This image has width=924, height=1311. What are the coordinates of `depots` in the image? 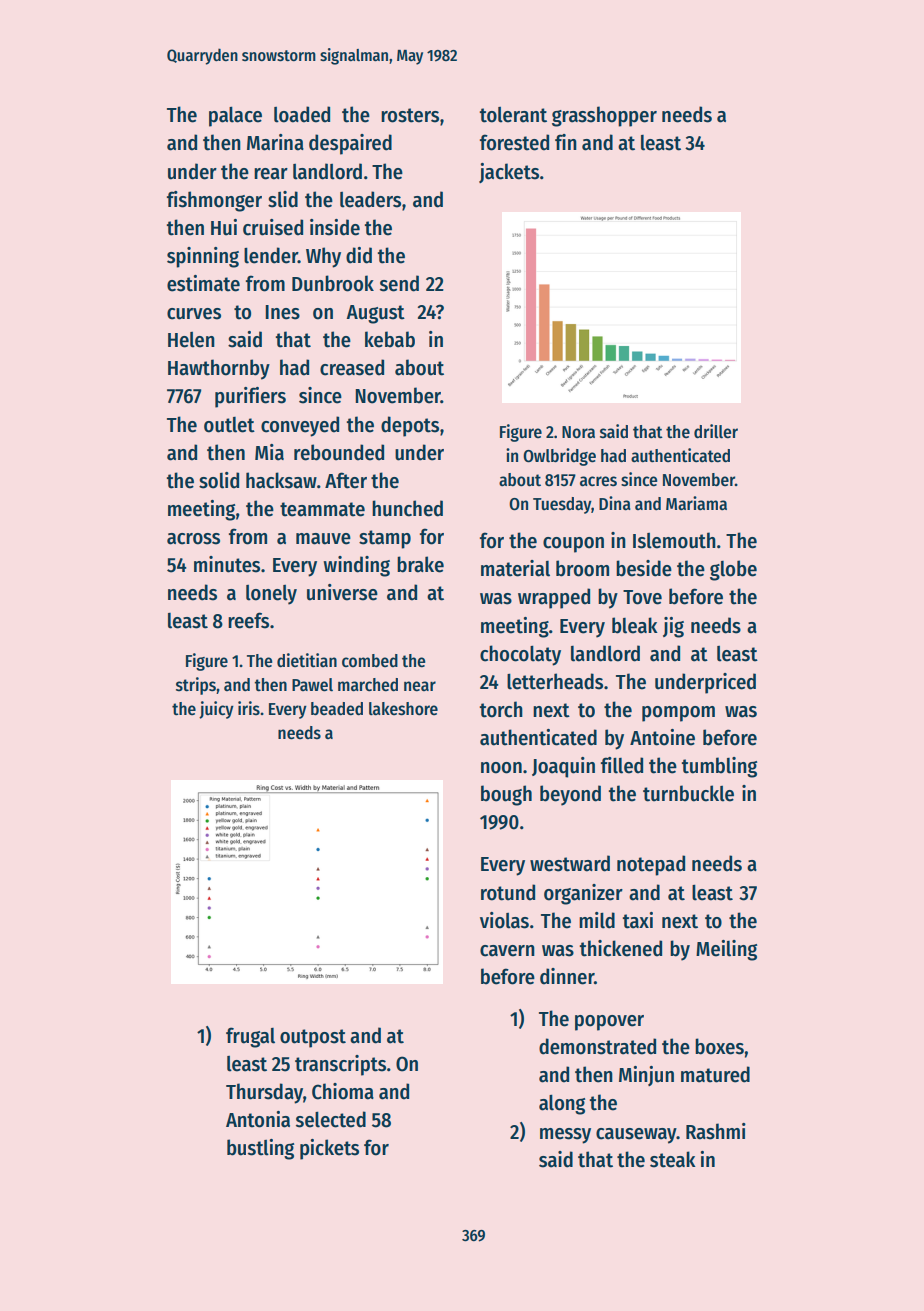 It's located at (410, 426).
